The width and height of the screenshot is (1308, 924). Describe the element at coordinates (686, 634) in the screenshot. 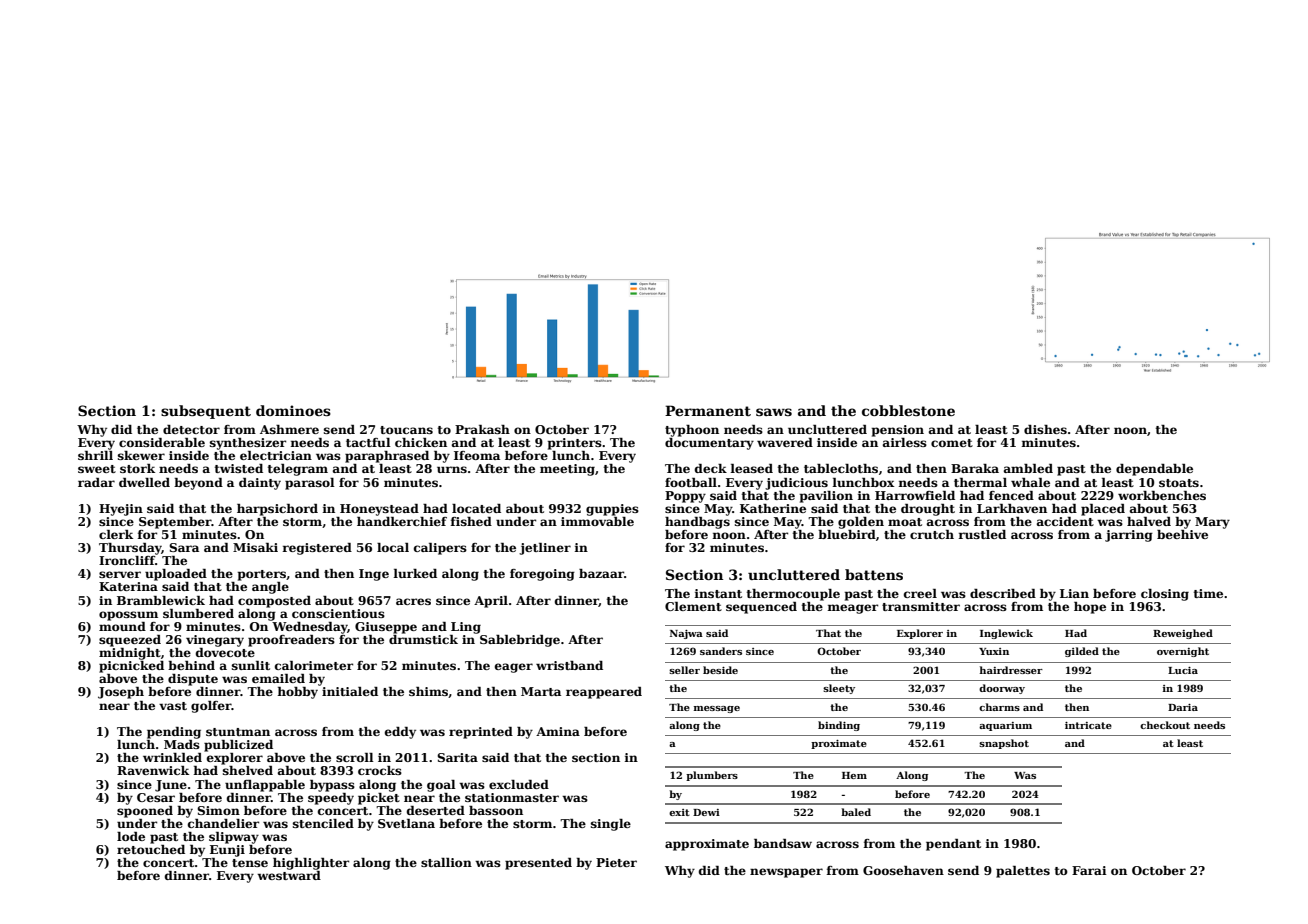

I see `Najwa` at that location.
